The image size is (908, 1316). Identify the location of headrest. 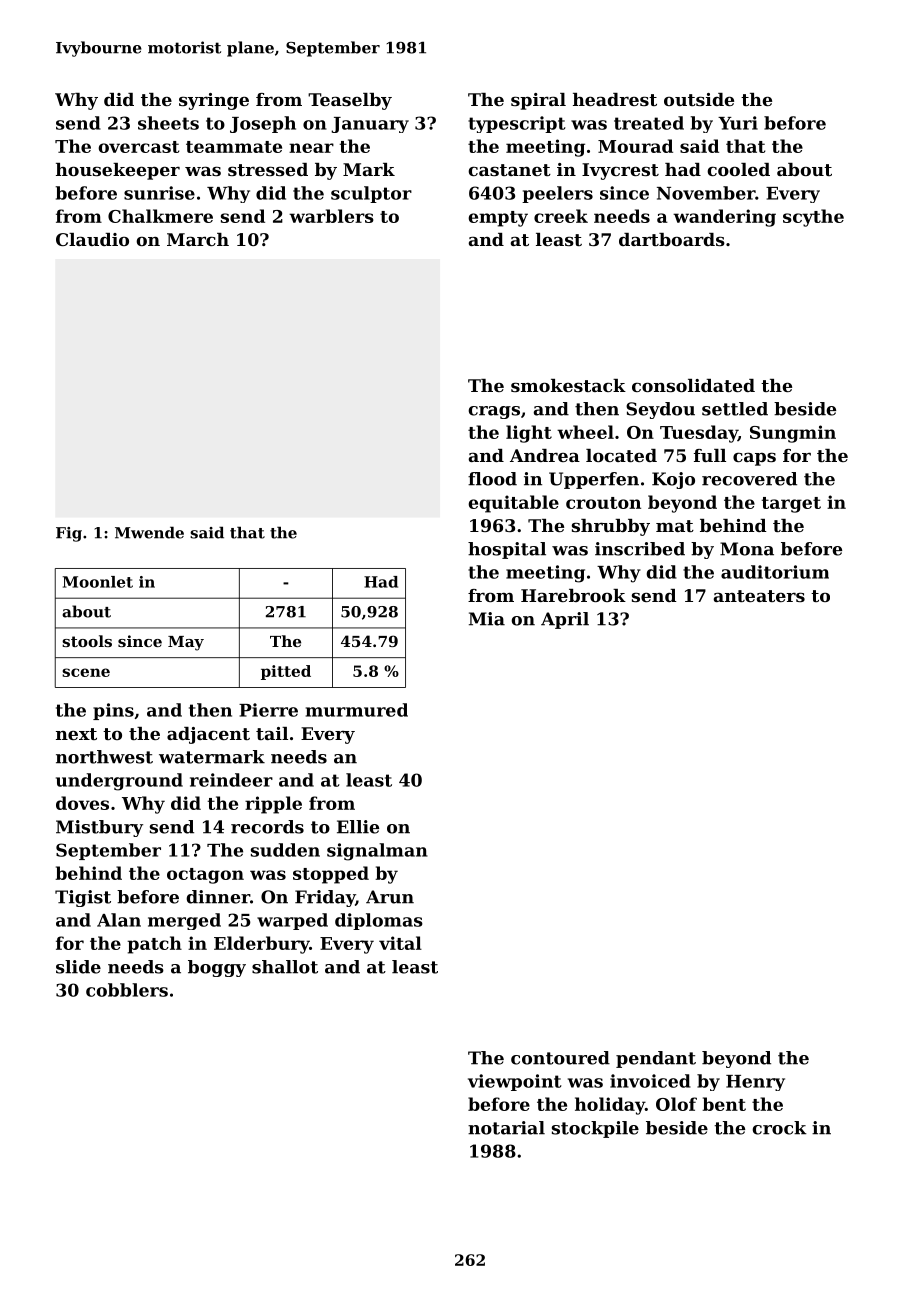
(615, 99).
